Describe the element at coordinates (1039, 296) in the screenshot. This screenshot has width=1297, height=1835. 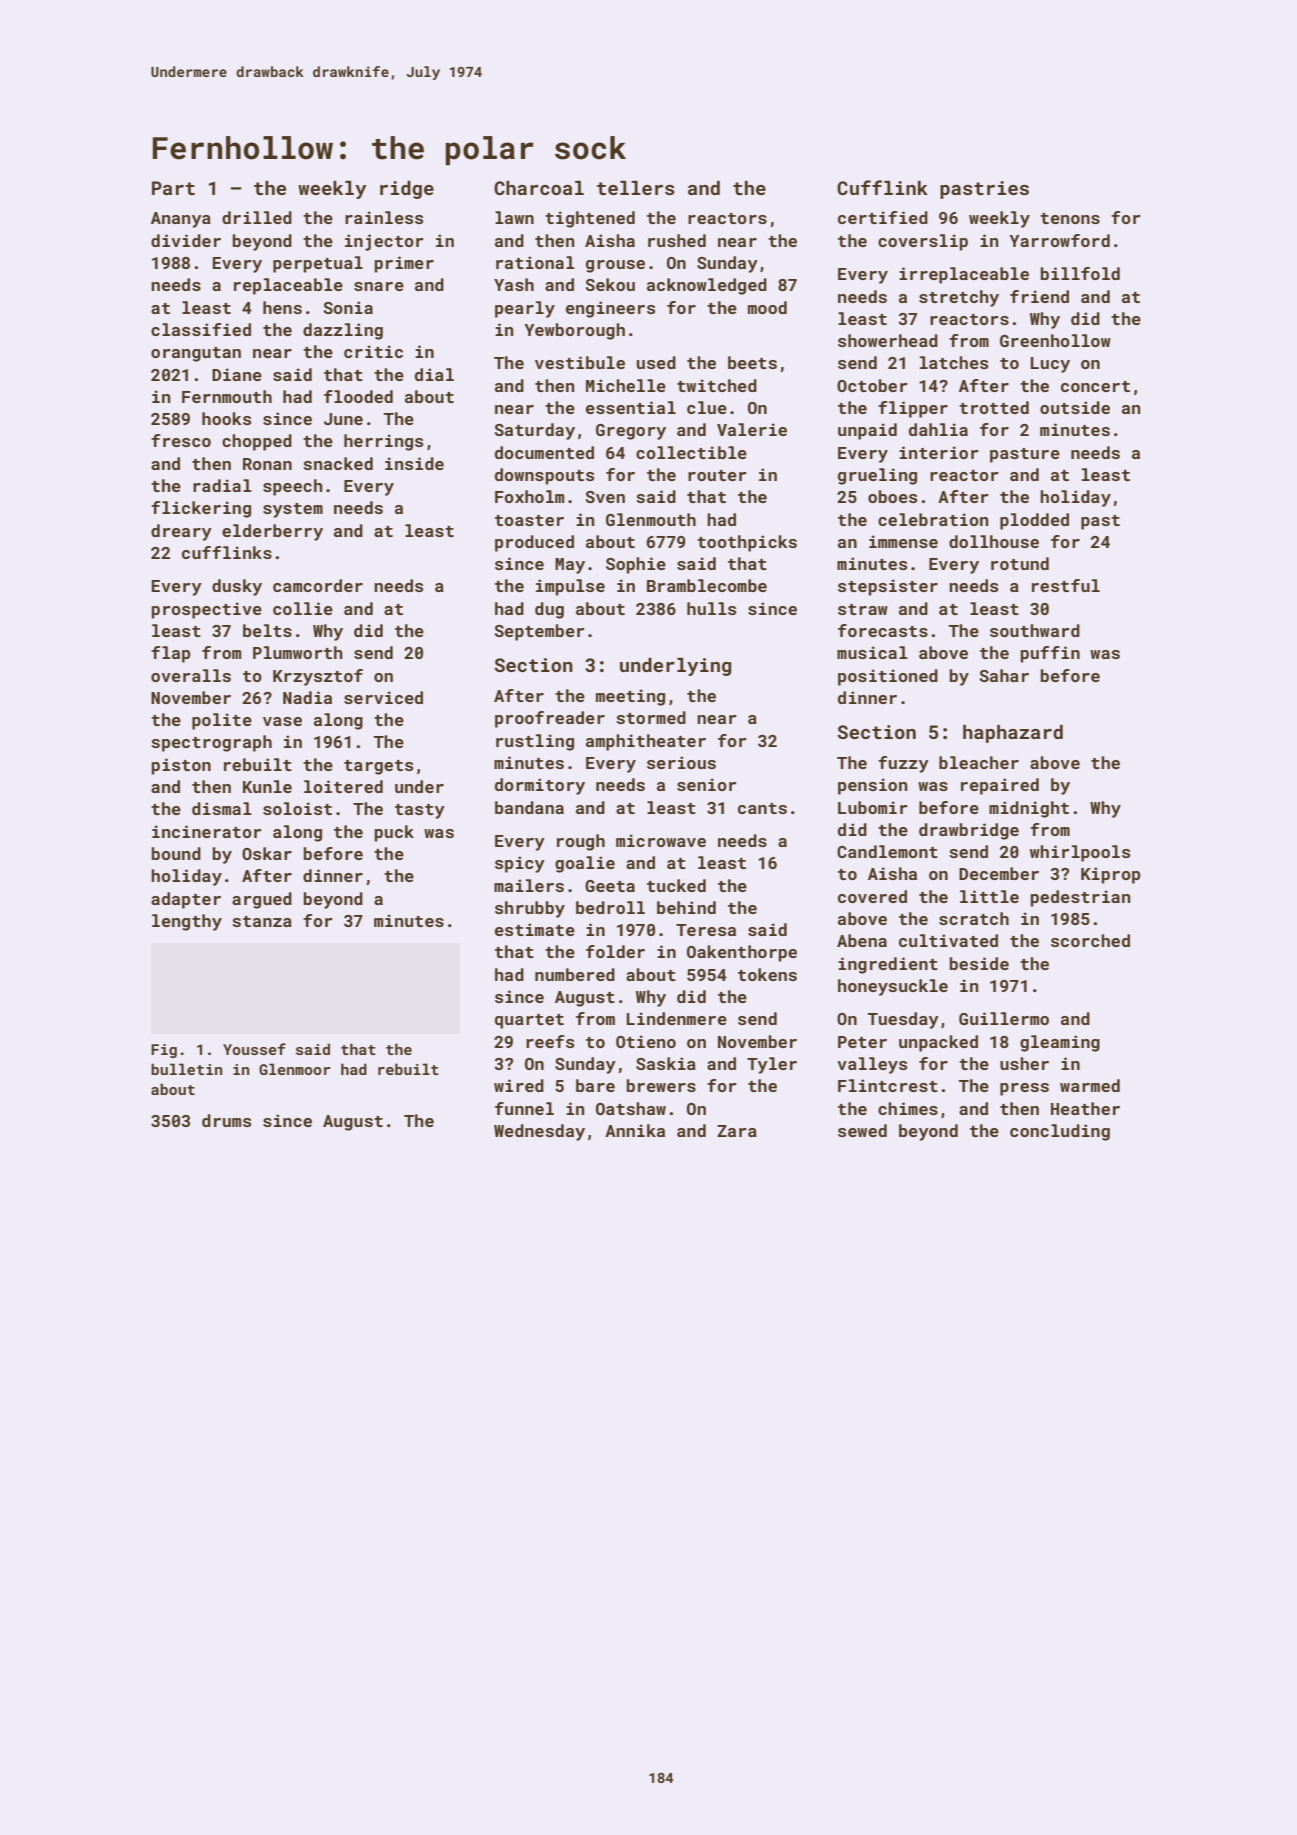
I see `friend` at that location.
